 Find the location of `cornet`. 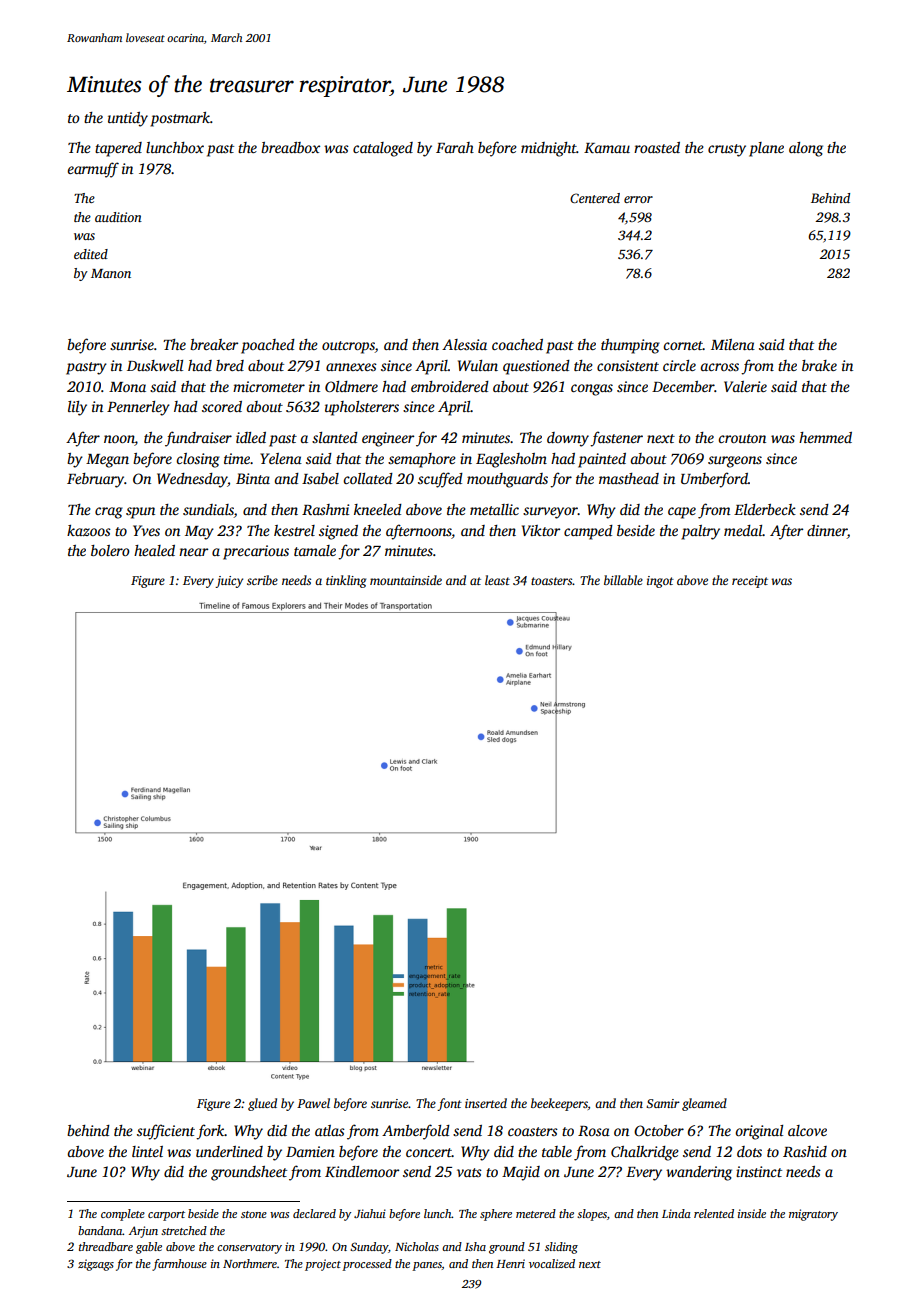

cornet is located at coordinates (683, 345).
